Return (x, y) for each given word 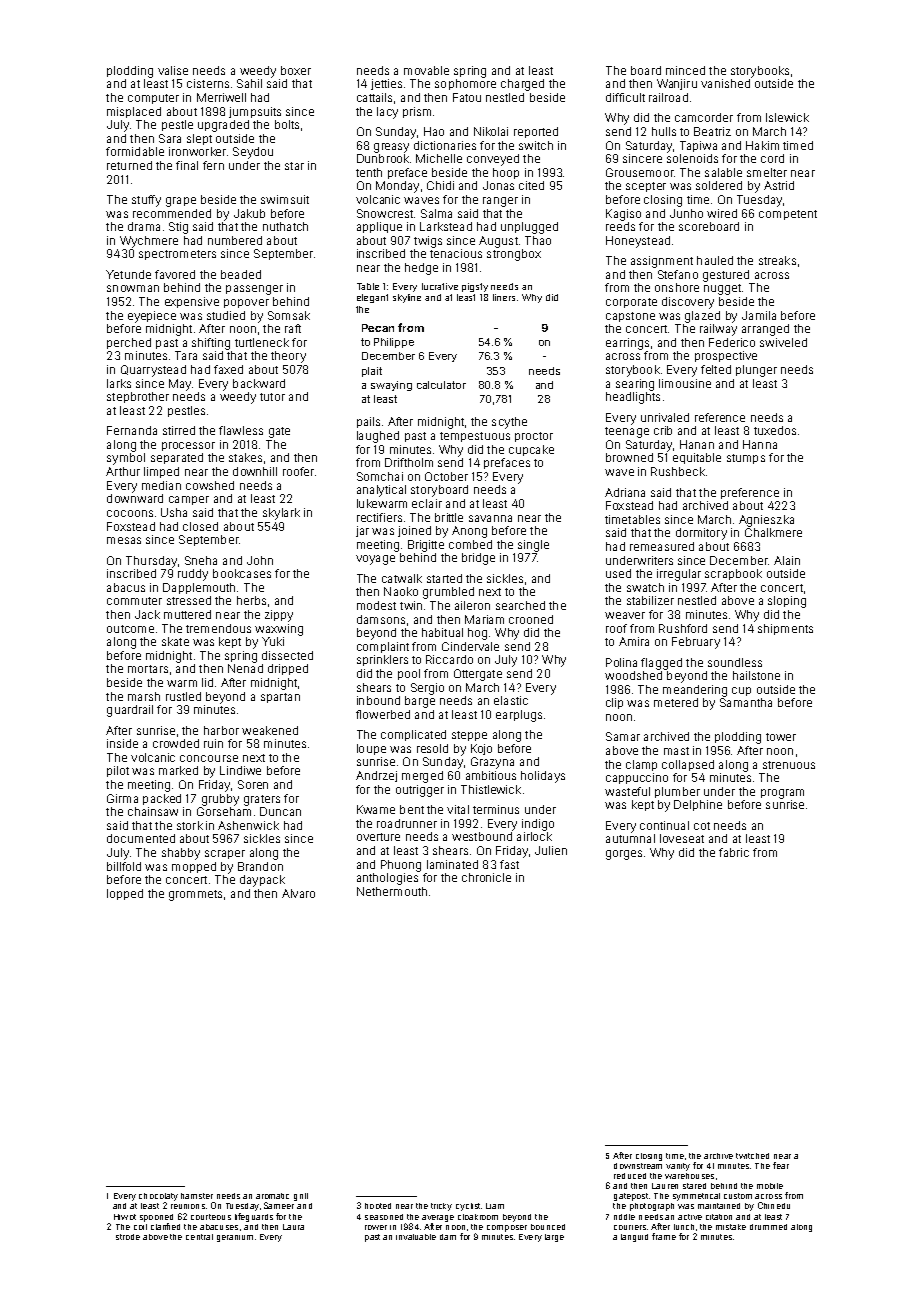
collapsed (688, 765)
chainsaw (153, 811)
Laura (293, 1227)
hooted (378, 1206)
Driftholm (409, 462)
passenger (254, 290)
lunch (684, 1227)
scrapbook (733, 574)
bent (412, 809)
